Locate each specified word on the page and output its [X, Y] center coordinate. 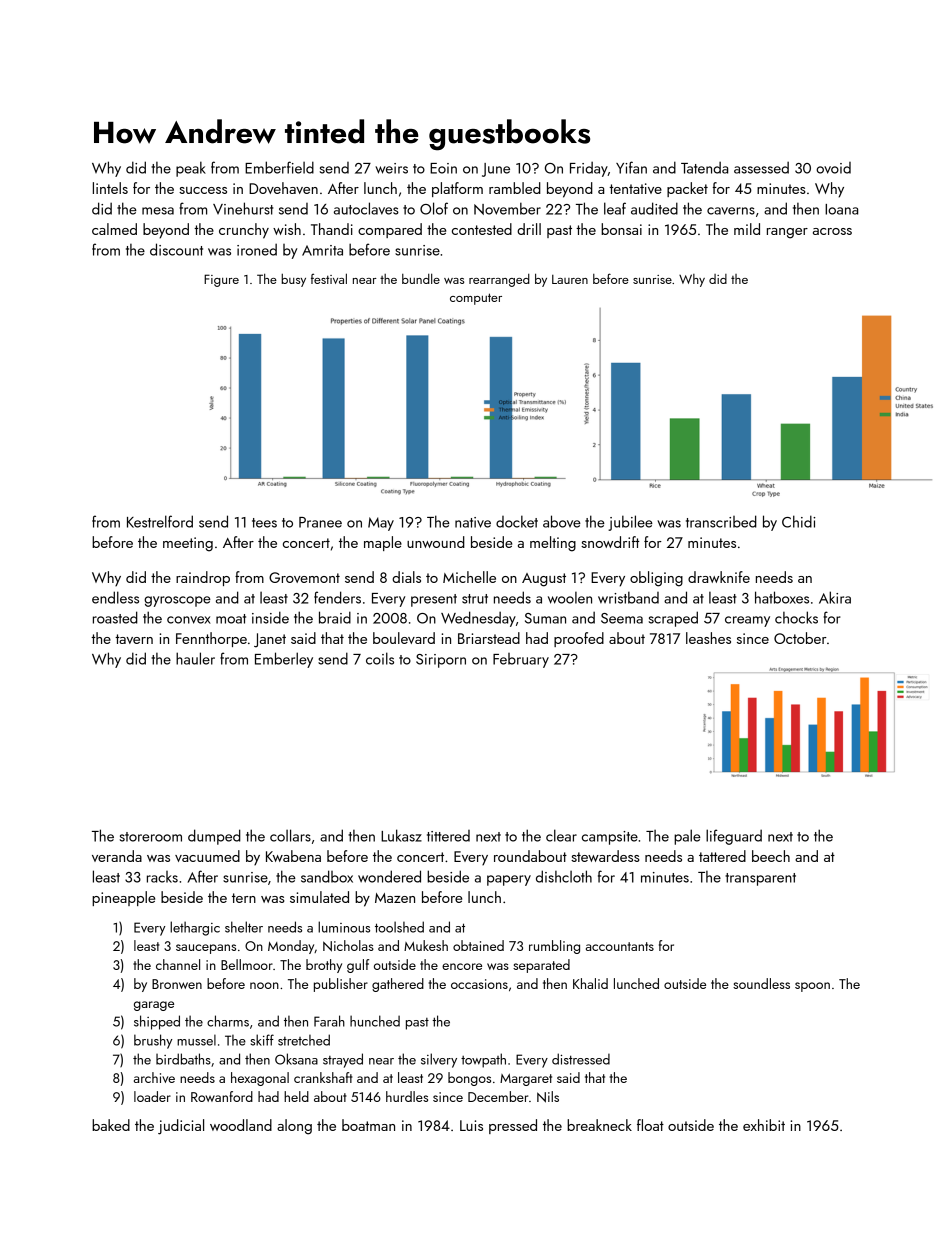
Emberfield [279, 167]
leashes [708, 638]
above [562, 521]
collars [290, 835]
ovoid [833, 168]
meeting [188, 544]
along [294, 1127]
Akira [835, 597]
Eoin [443, 168]
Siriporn [441, 661]
